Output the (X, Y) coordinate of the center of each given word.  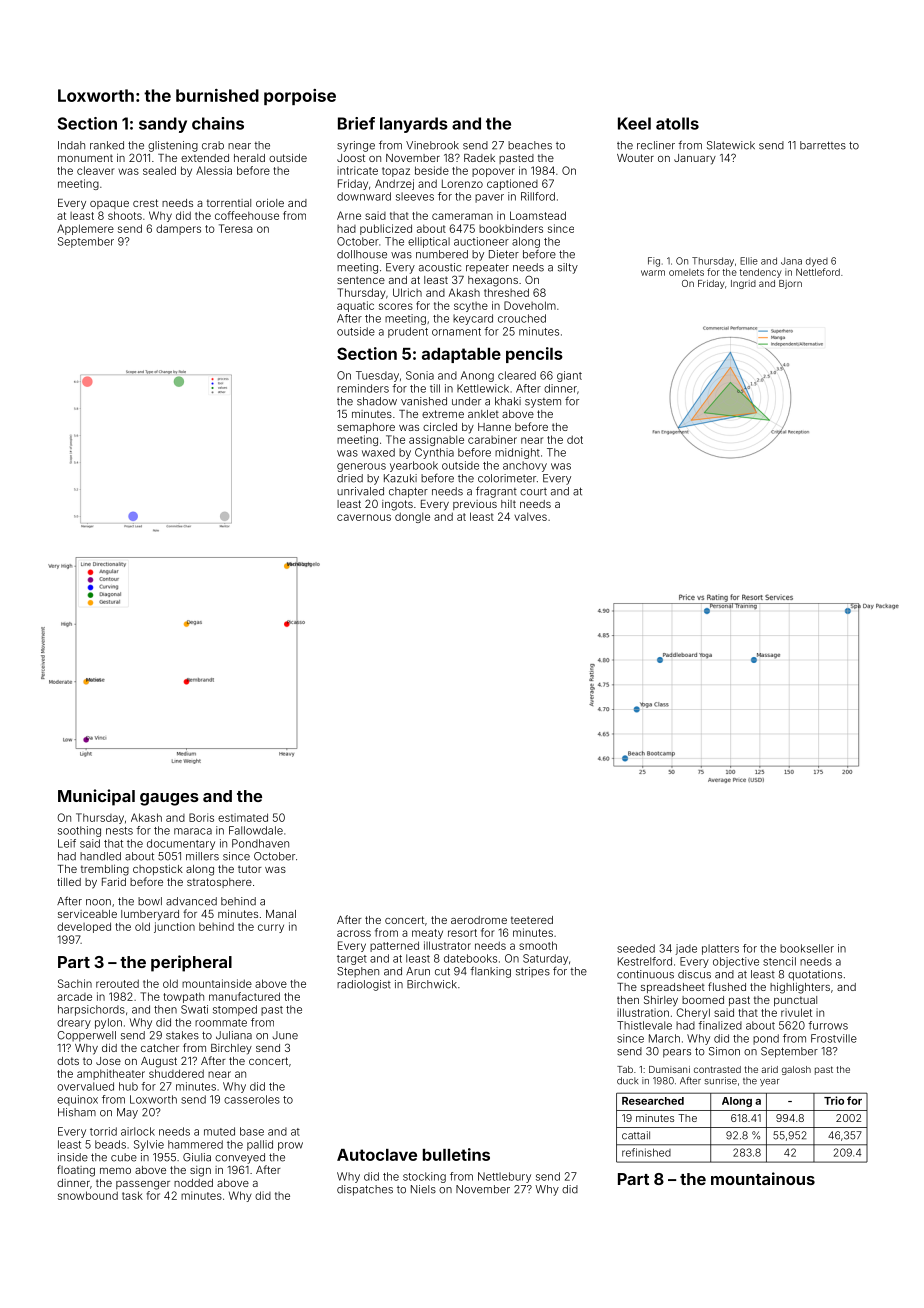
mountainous (763, 1178)
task (132, 1195)
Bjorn (790, 284)
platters (720, 949)
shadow (377, 401)
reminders (363, 388)
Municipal (96, 797)
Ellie (749, 261)
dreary (74, 1023)
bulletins (456, 1154)
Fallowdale (256, 830)
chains (218, 123)
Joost (351, 158)
